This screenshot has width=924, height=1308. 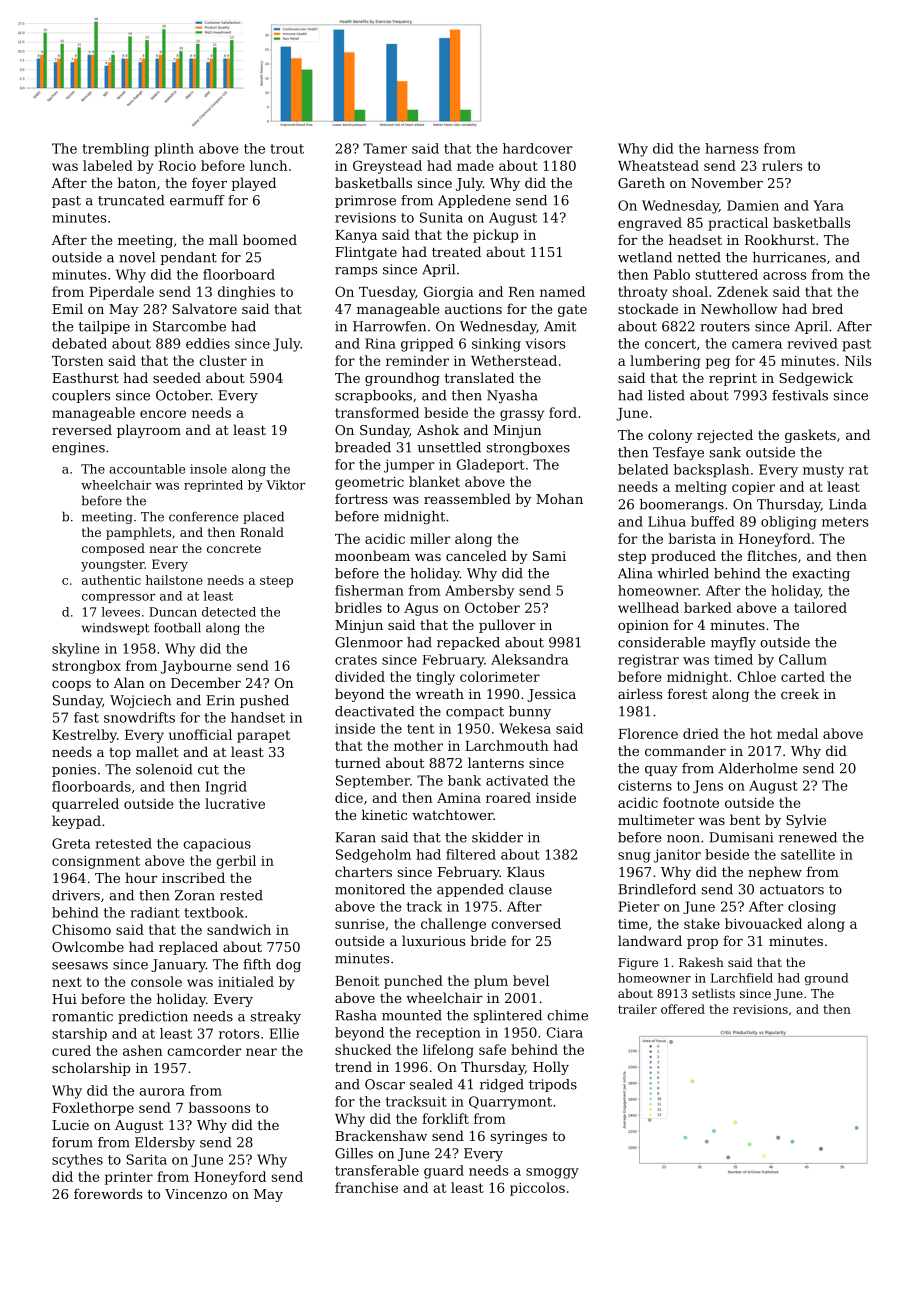 I want to click on step, so click(x=632, y=558).
